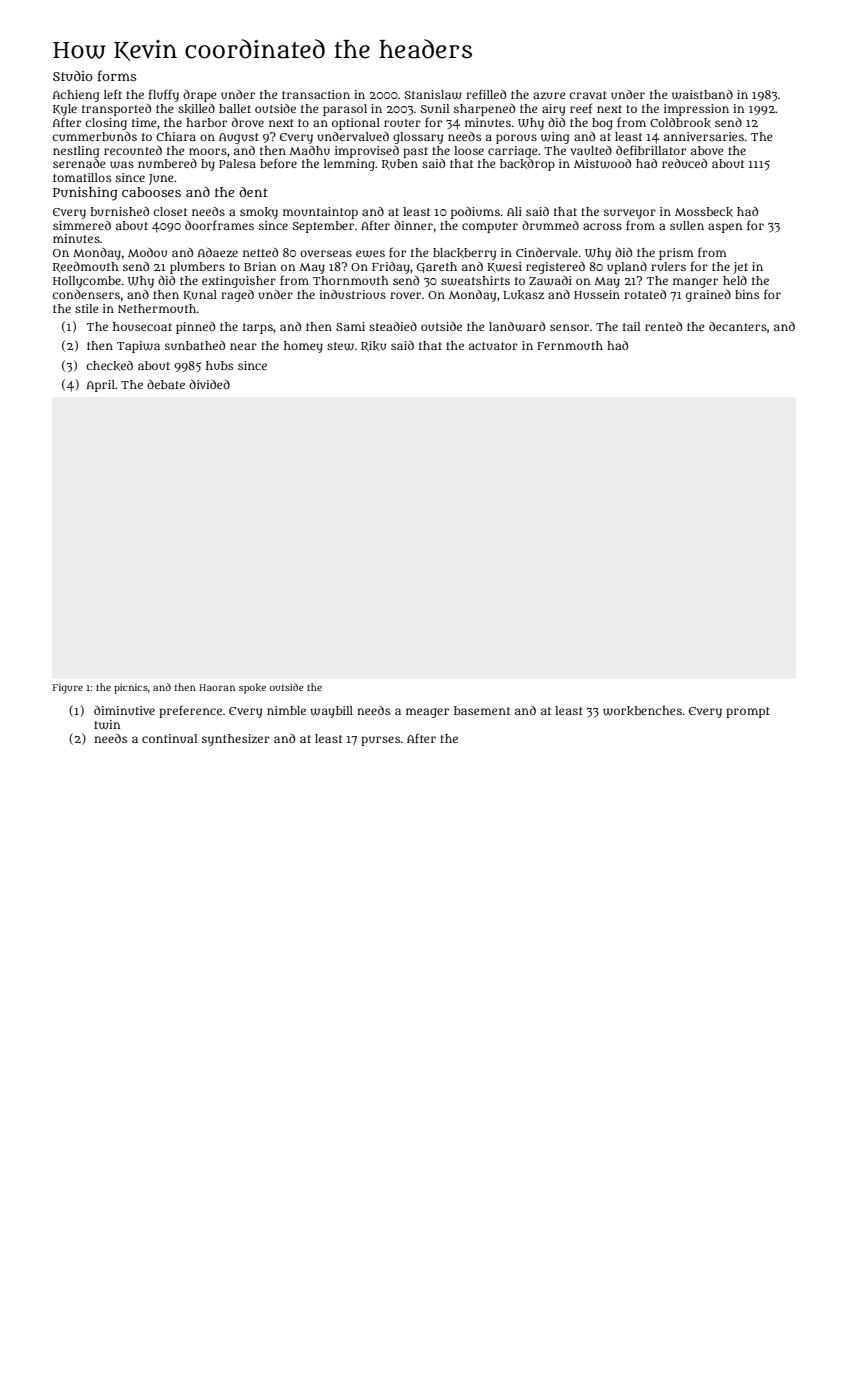 The width and height of the screenshot is (849, 1400). I want to click on azure, so click(549, 95).
